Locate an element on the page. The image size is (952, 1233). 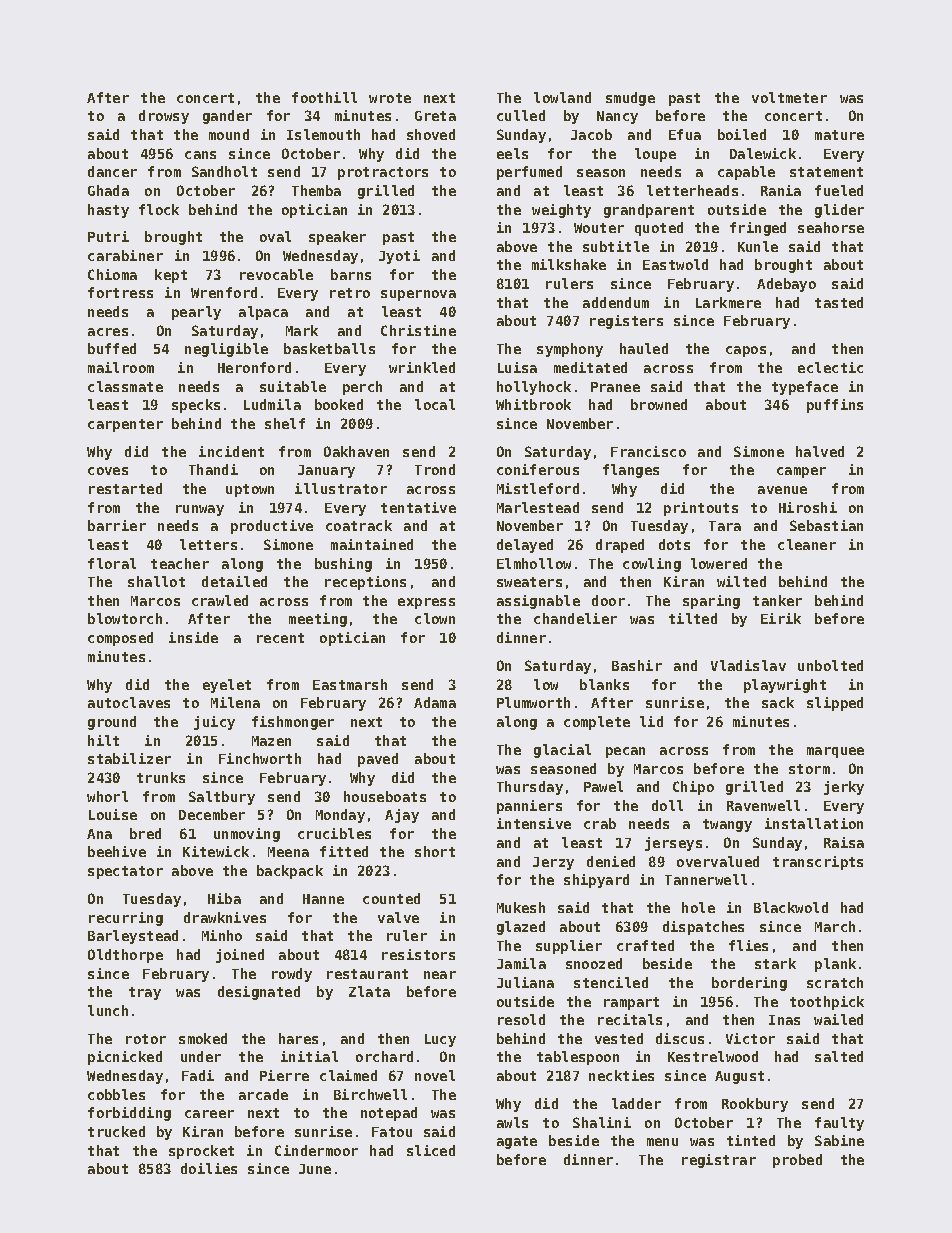
voltmeter is located at coordinates (789, 97).
